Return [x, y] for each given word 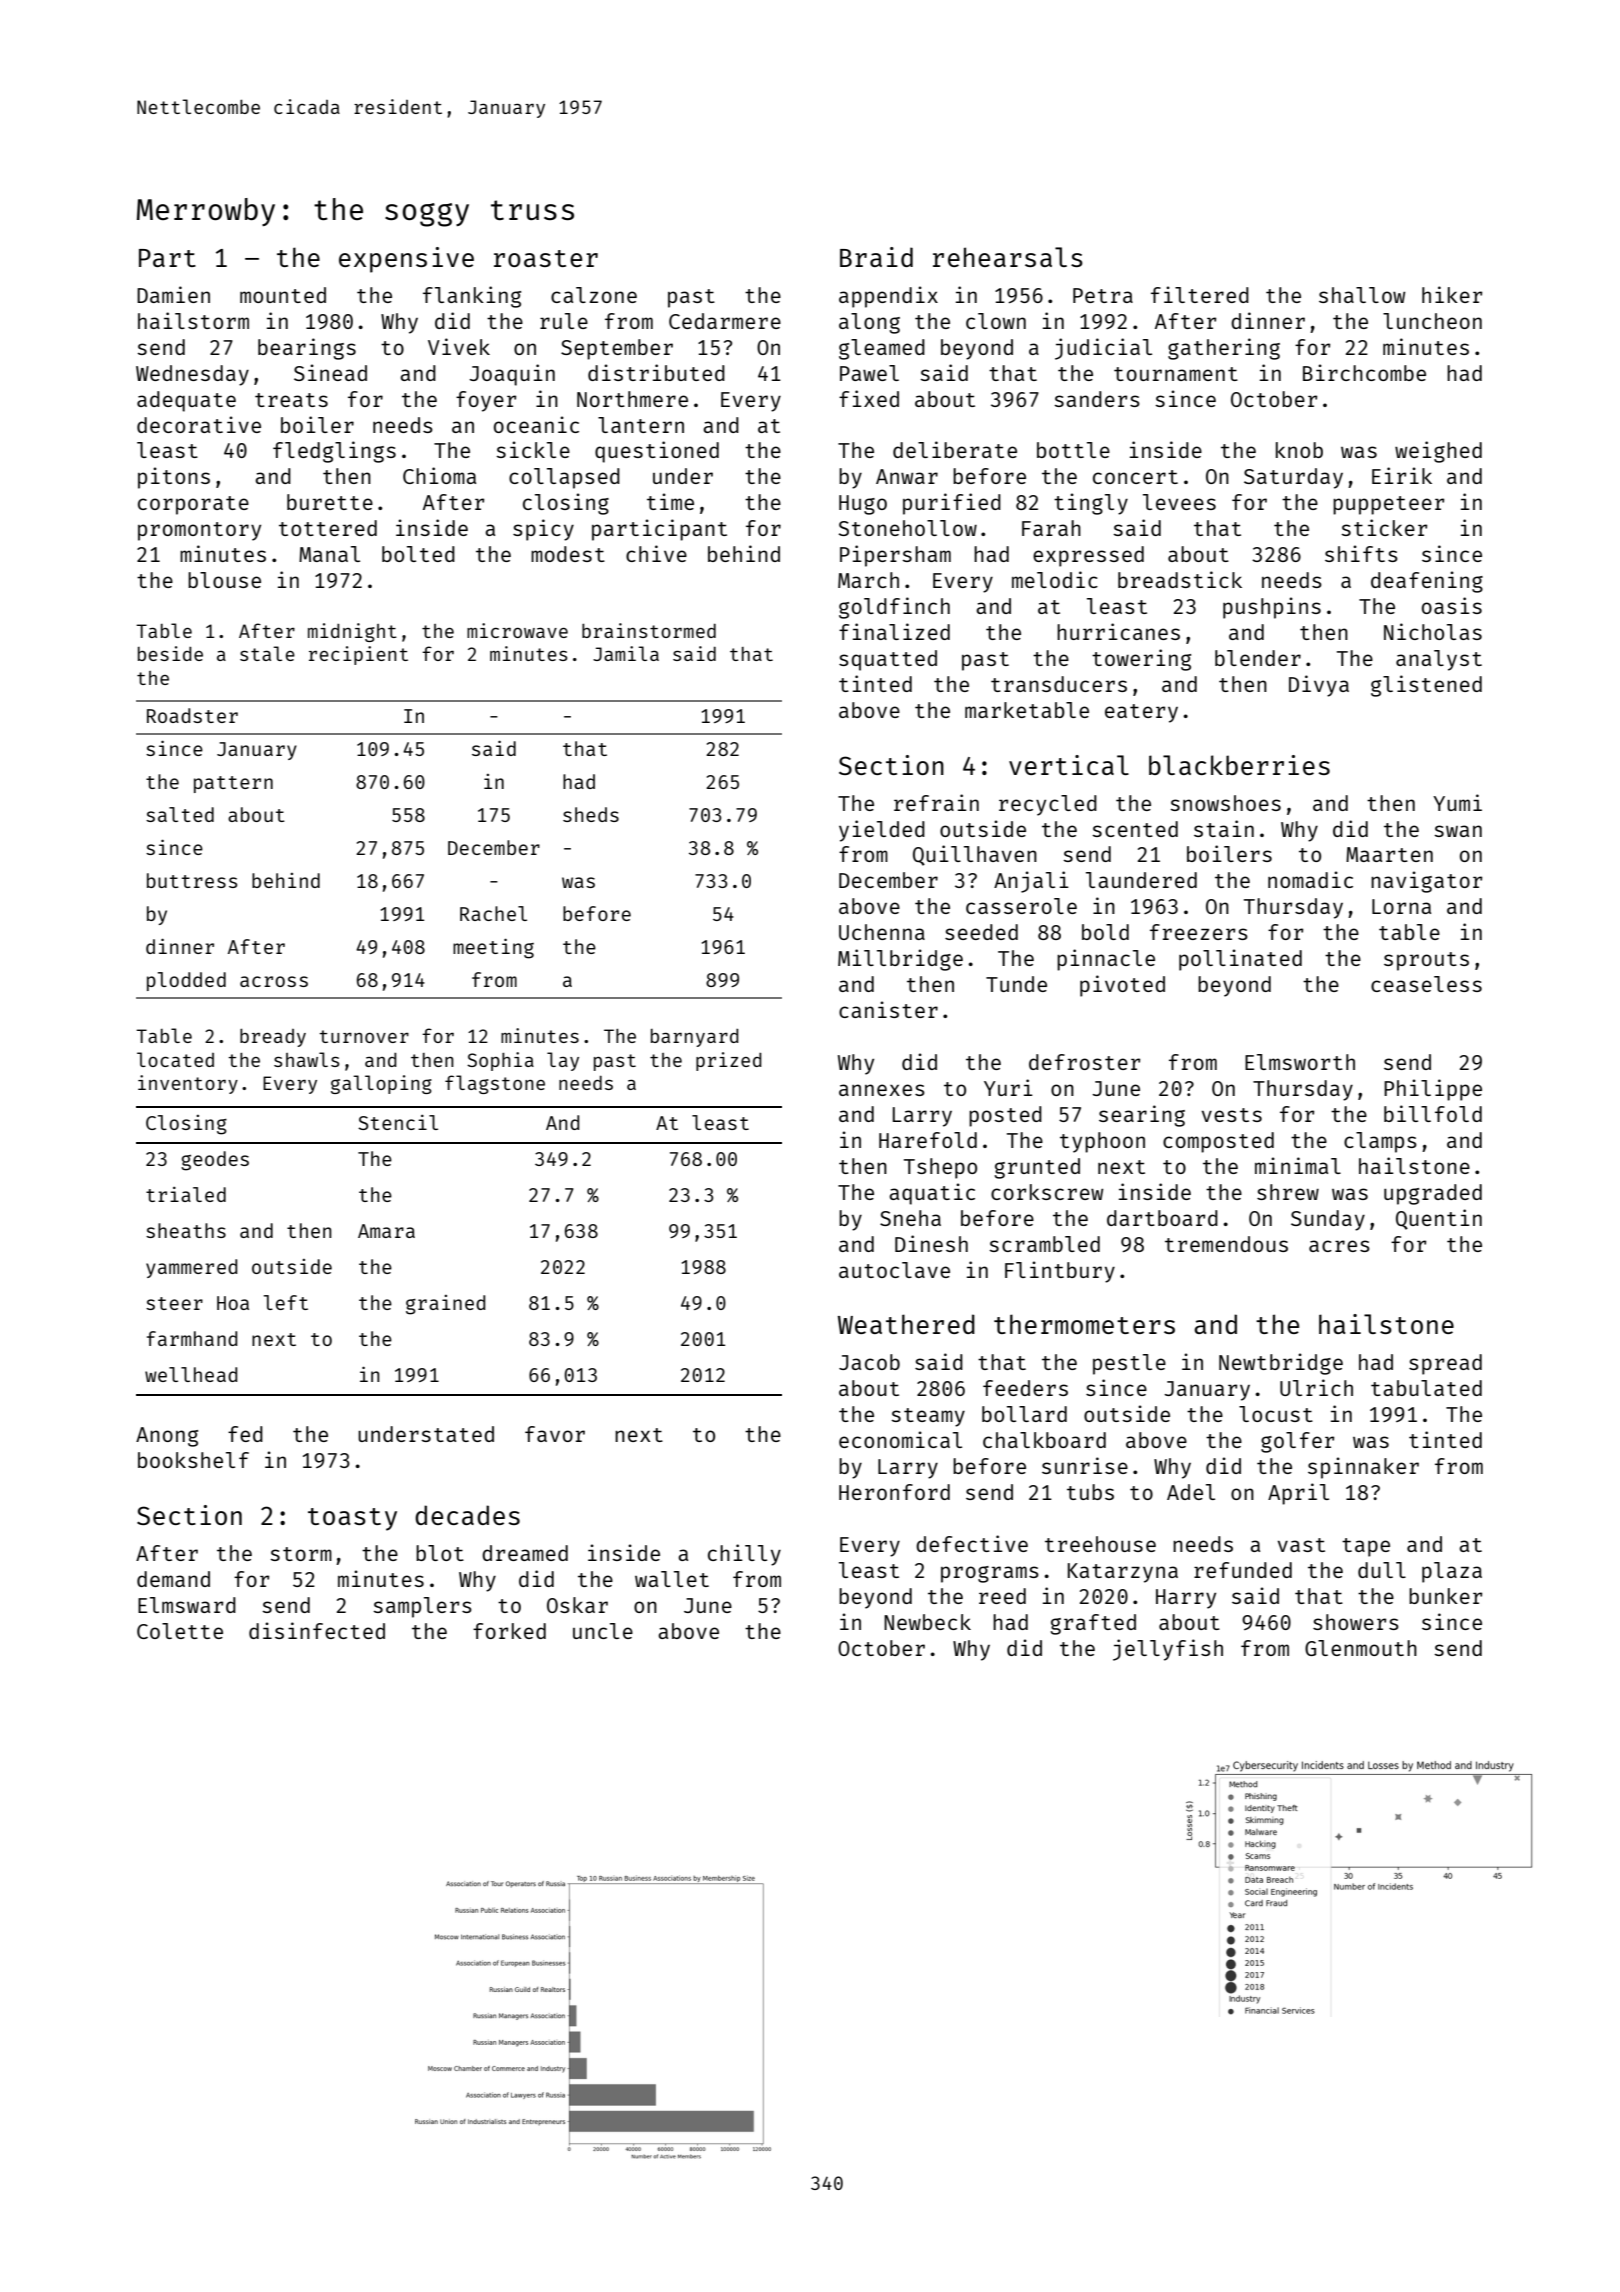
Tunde [1016, 984]
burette [330, 502]
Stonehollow [908, 528]
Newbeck [927, 1622]
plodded [186, 981]
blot [440, 1553]
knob [1299, 450]
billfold [1433, 1113]
